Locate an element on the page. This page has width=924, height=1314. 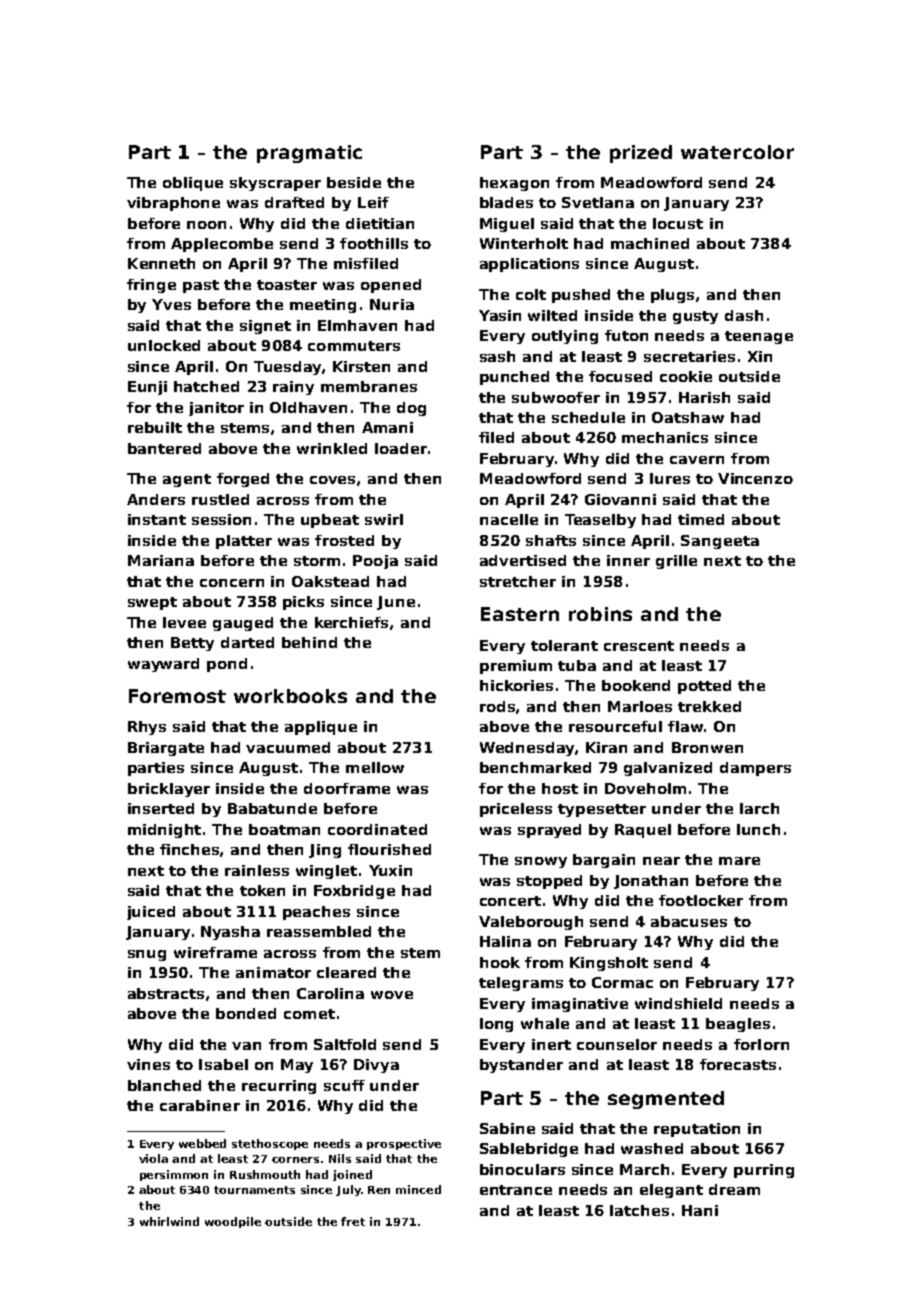
boatman is located at coordinates (284, 829).
